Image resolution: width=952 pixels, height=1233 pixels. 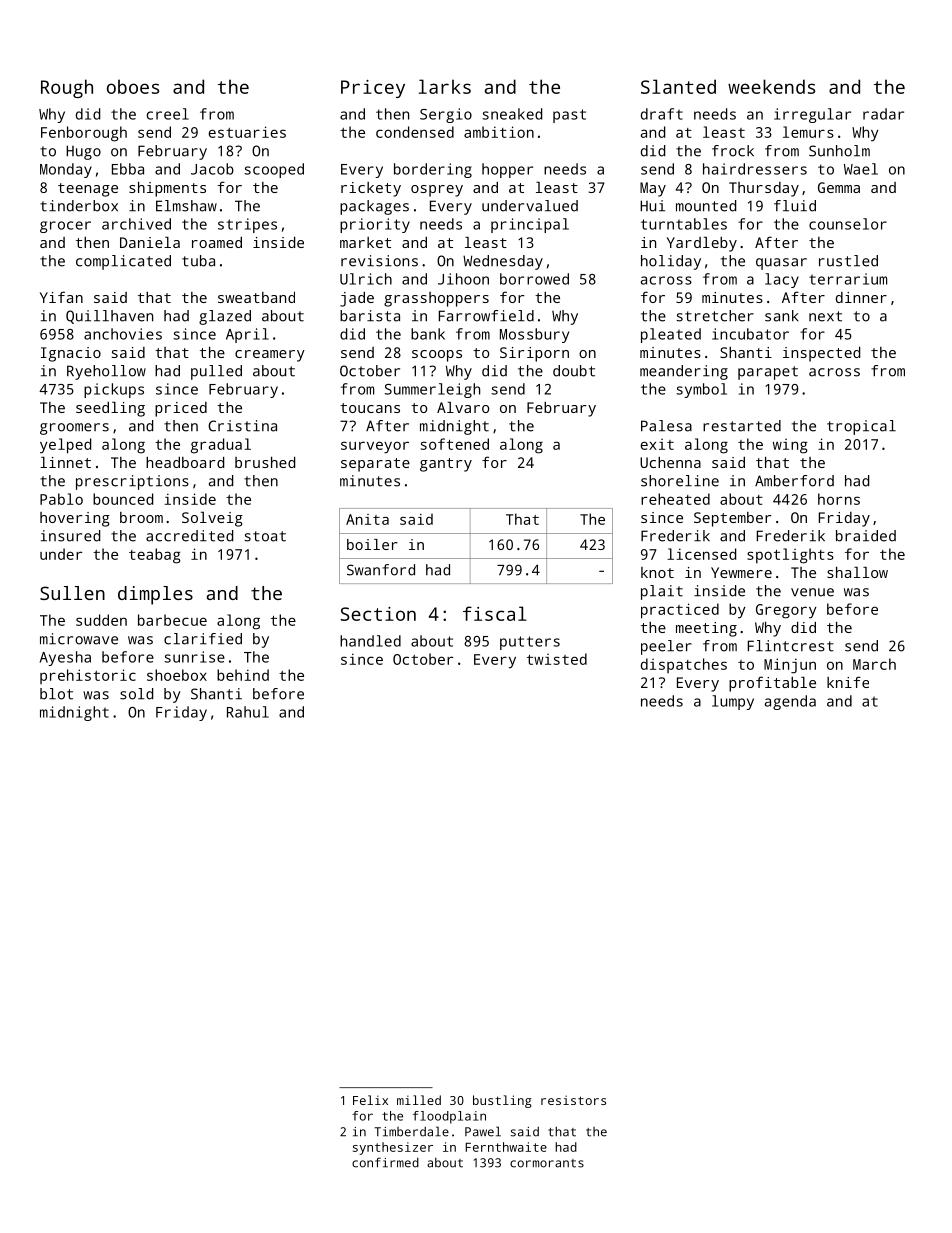 I want to click on agenda, so click(x=790, y=702).
